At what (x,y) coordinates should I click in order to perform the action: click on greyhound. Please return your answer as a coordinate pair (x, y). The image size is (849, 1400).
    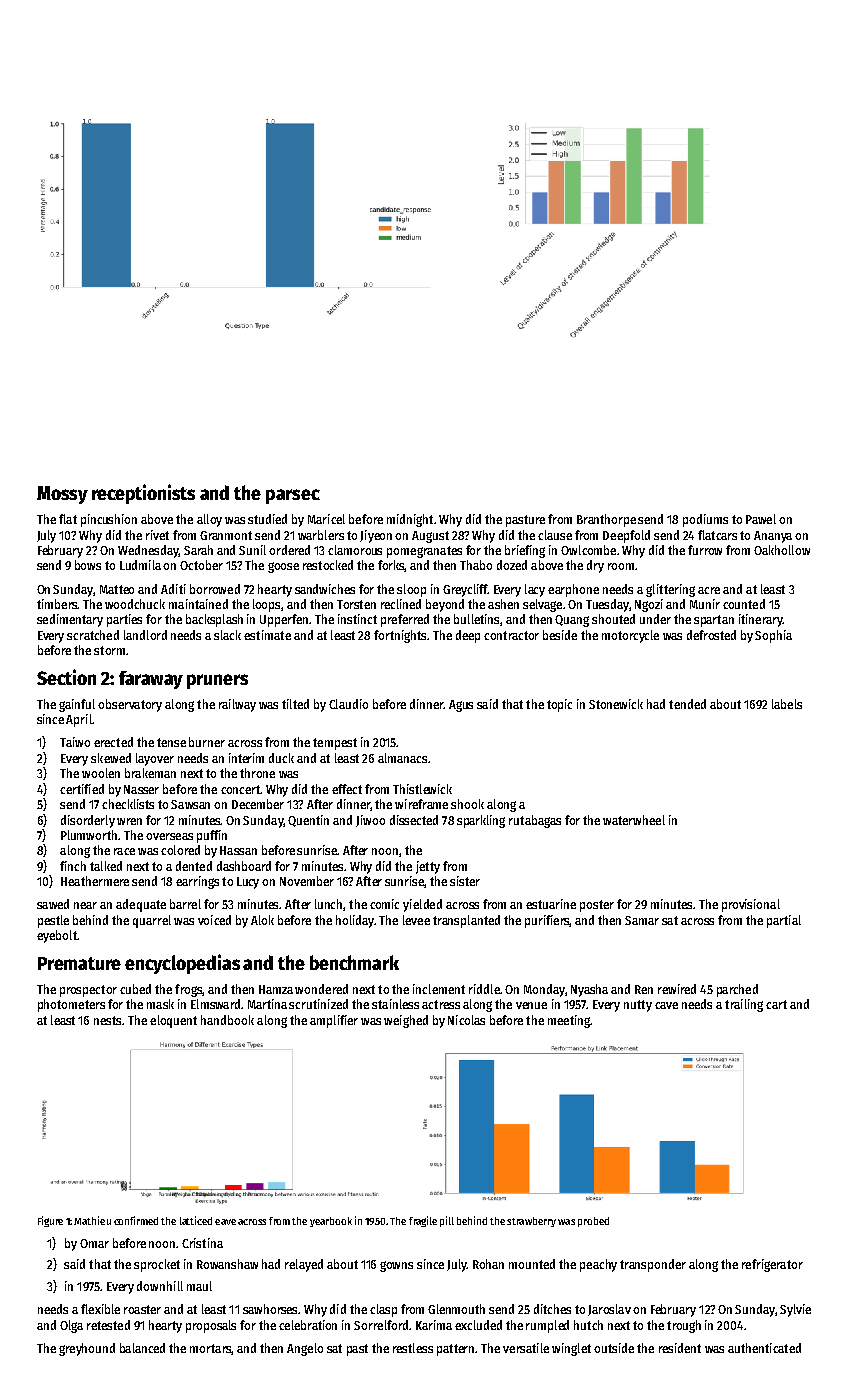
    Looking at the image, I should click on (87, 1349).
